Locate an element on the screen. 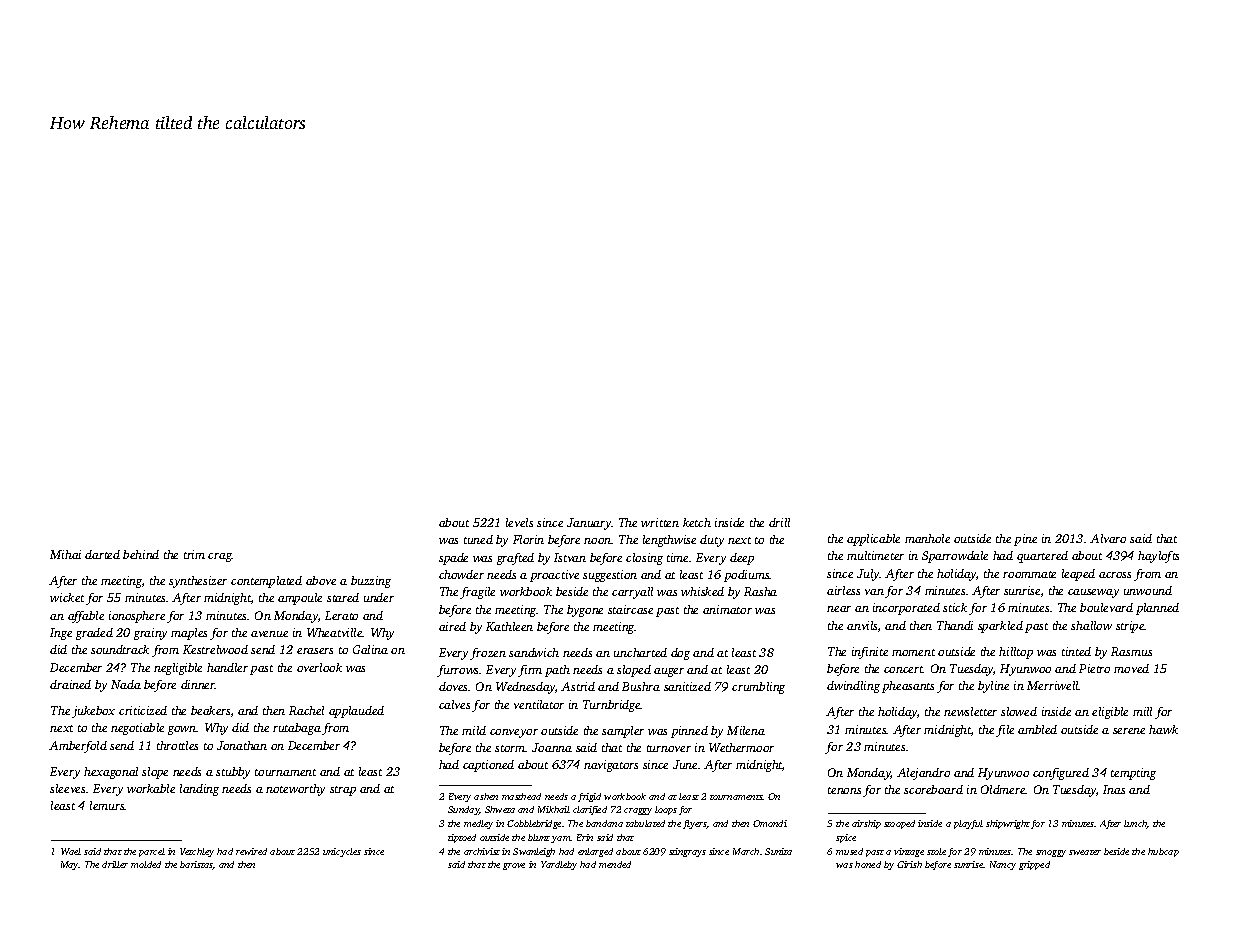  captioned is located at coordinates (488, 766).
